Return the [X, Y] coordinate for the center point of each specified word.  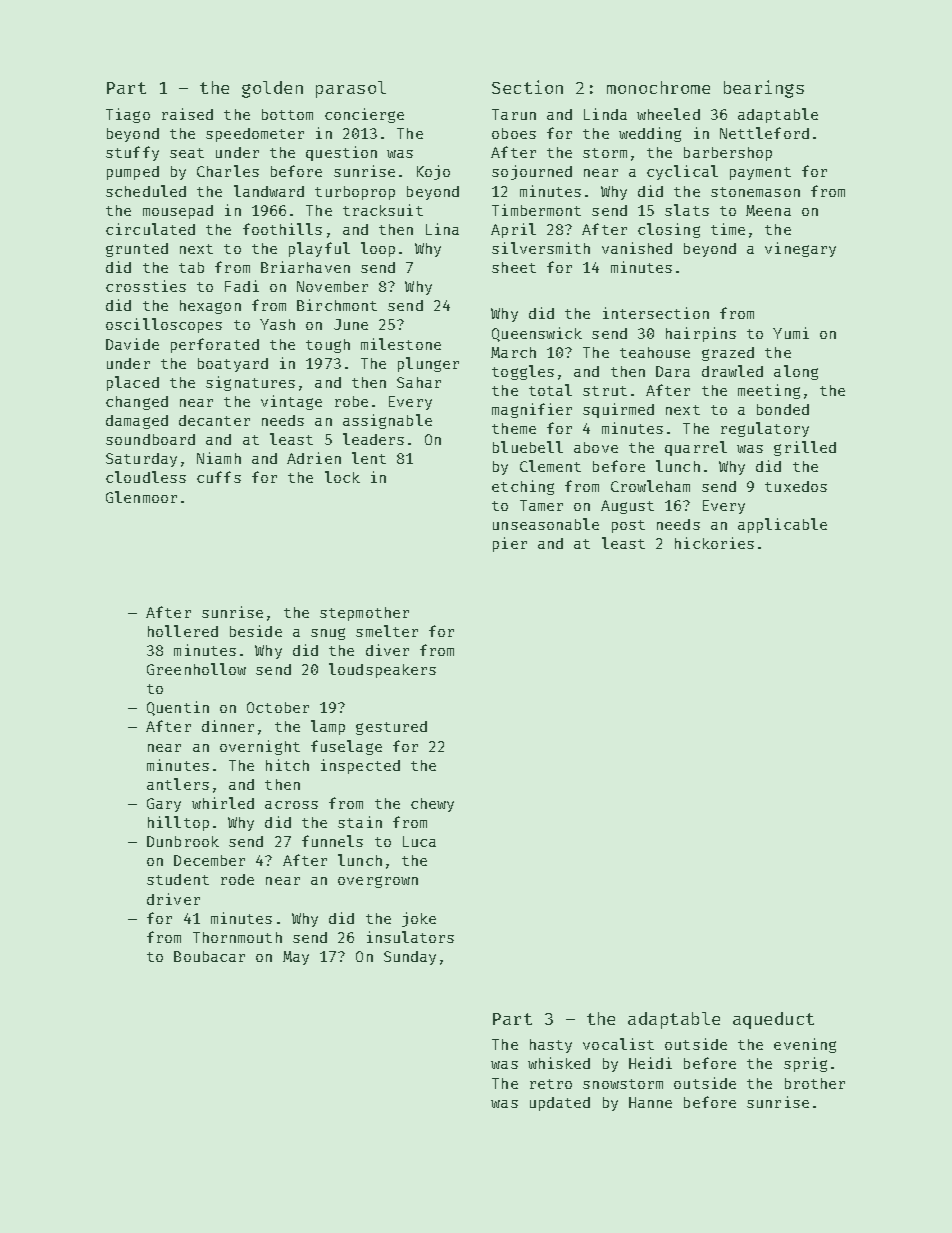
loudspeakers [382, 670]
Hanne [650, 1102]
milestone [401, 344]
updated [560, 1104]
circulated [150, 229]
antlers [178, 784]
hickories [714, 543]
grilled [805, 448]
